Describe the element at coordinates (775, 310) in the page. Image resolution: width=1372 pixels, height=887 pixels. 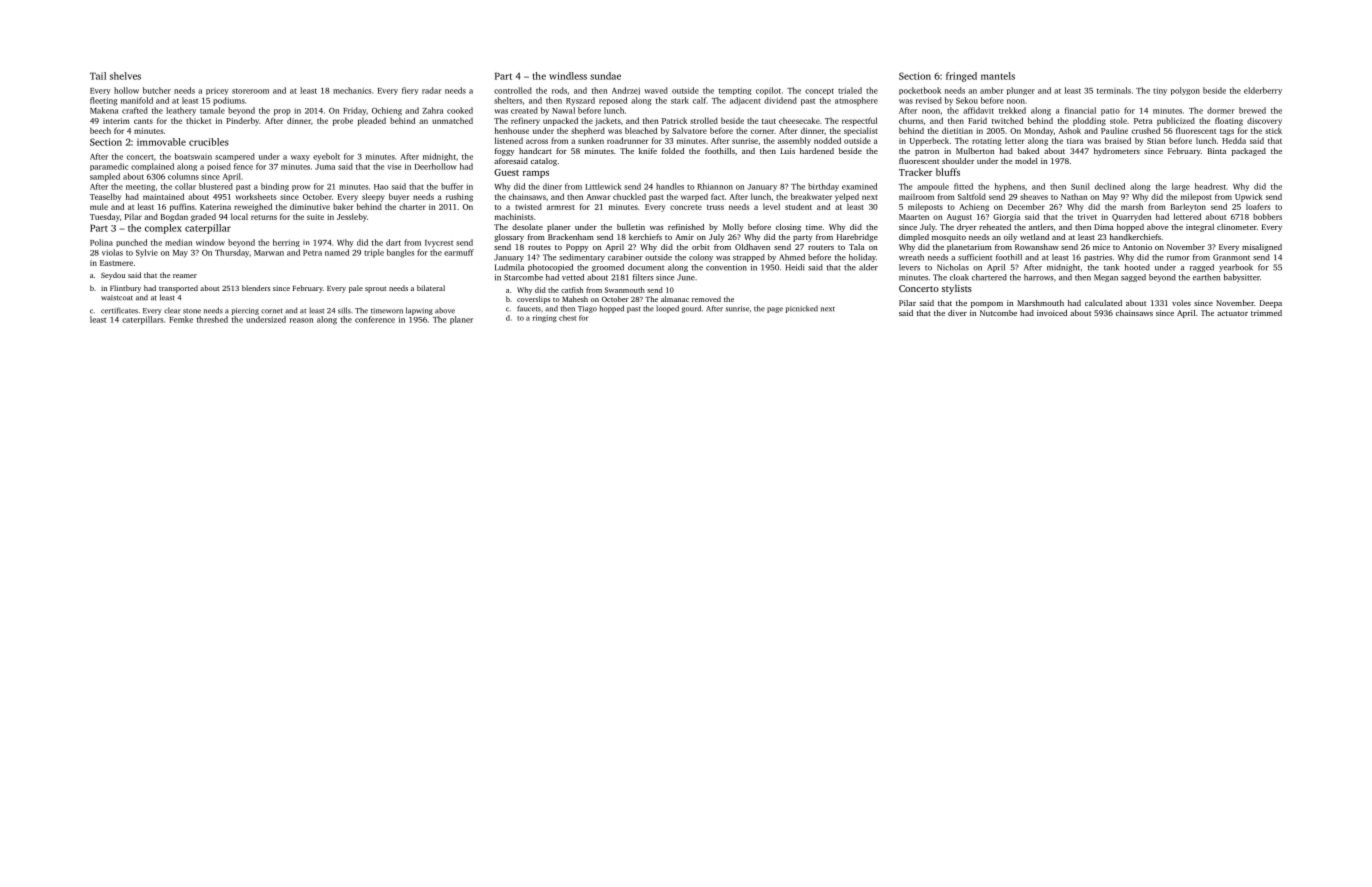
I see `page` at that location.
